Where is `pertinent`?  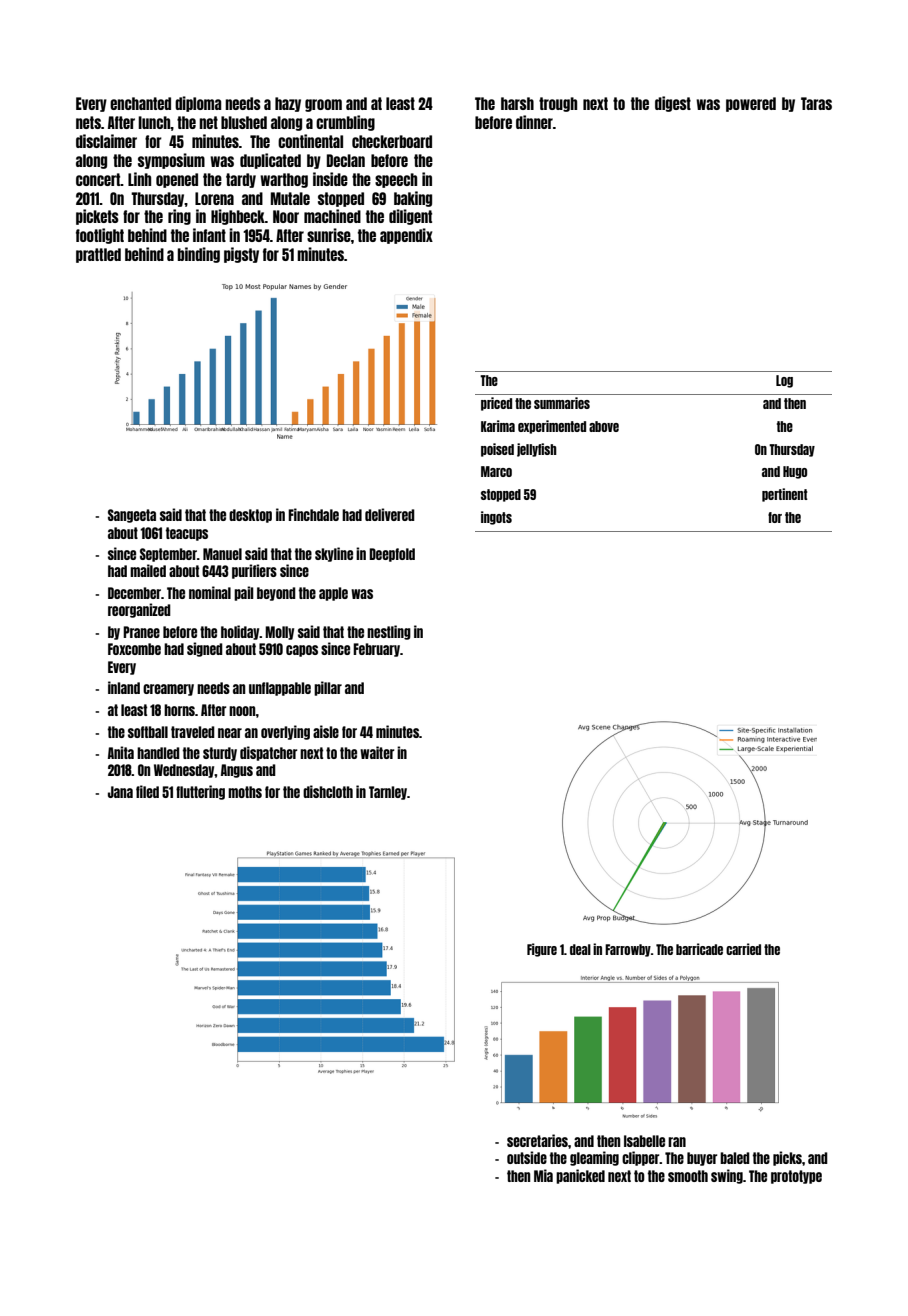
pertinent is located at coordinates (785, 495).
